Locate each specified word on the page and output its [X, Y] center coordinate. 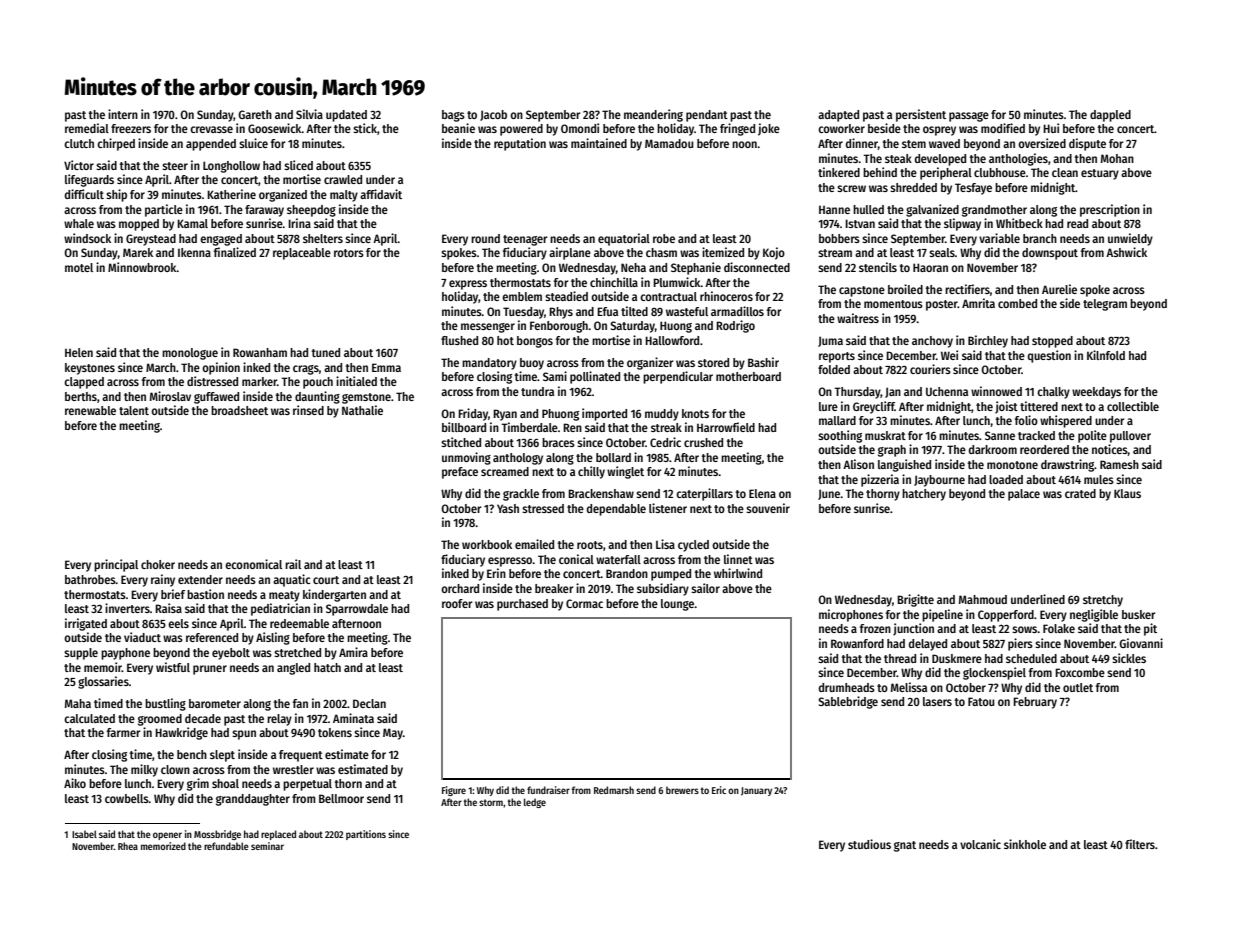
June [829, 494]
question [1049, 356]
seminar [267, 846]
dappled [1110, 116]
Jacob [493, 115]
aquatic [292, 580]
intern [123, 114]
